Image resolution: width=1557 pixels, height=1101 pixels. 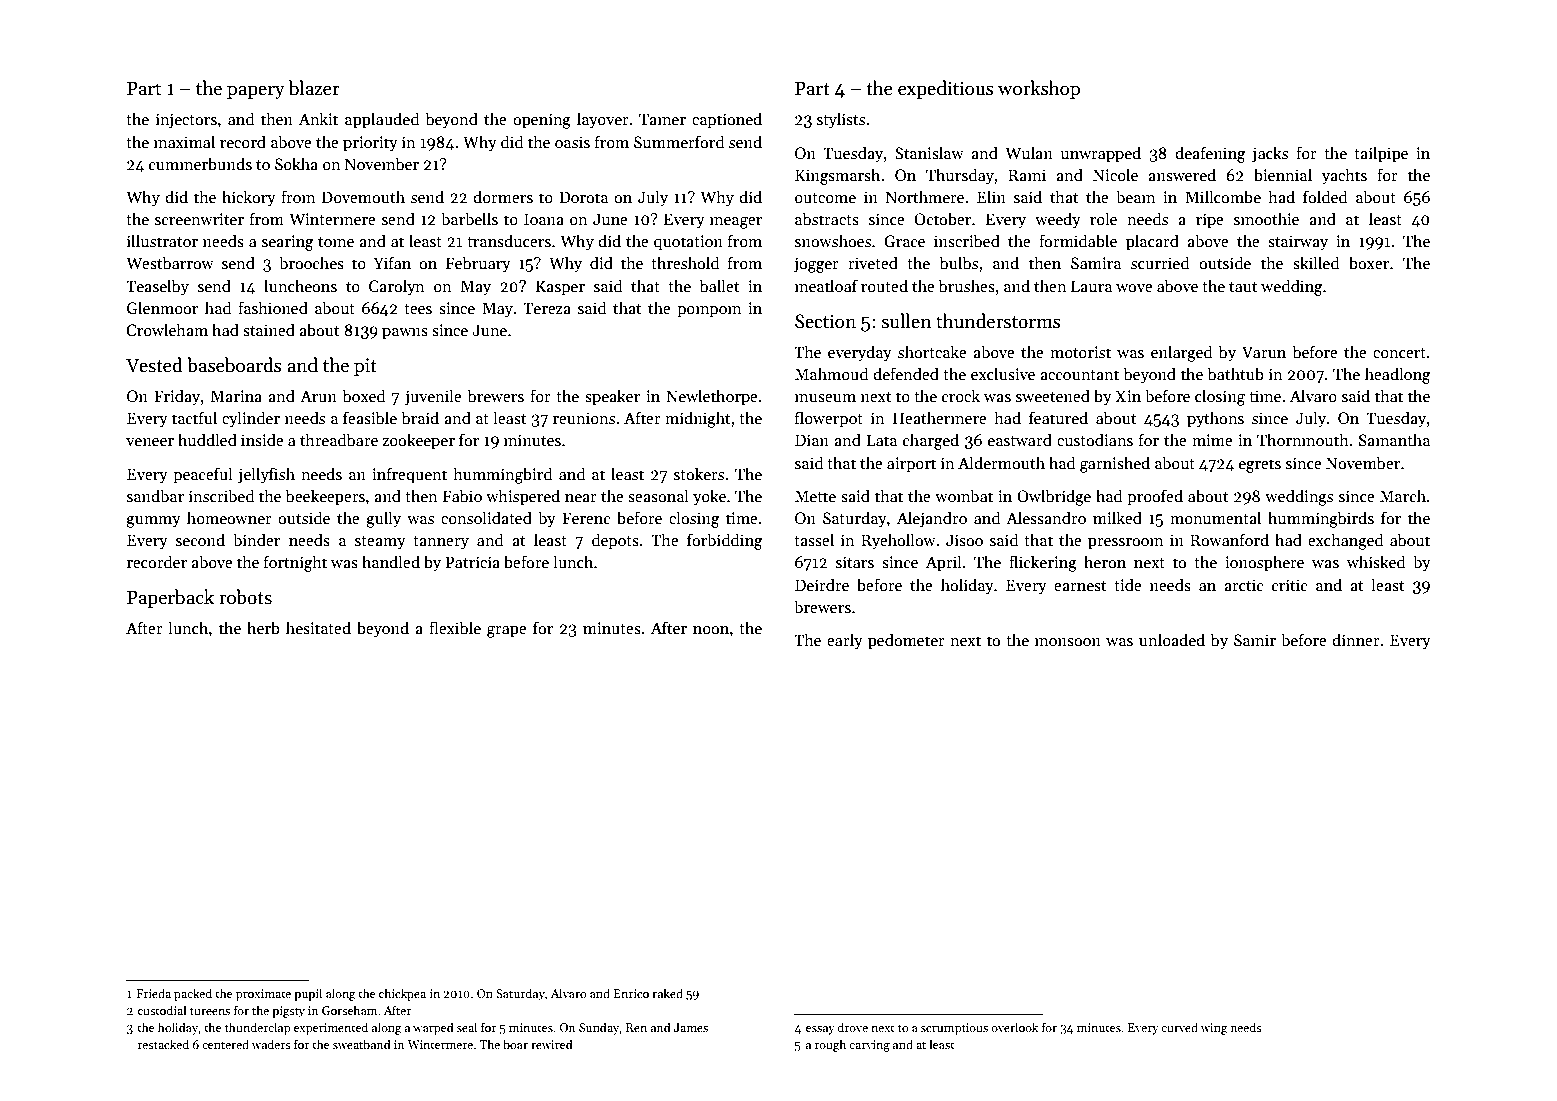 I want to click on blazer, so click(x=314, y=88).
